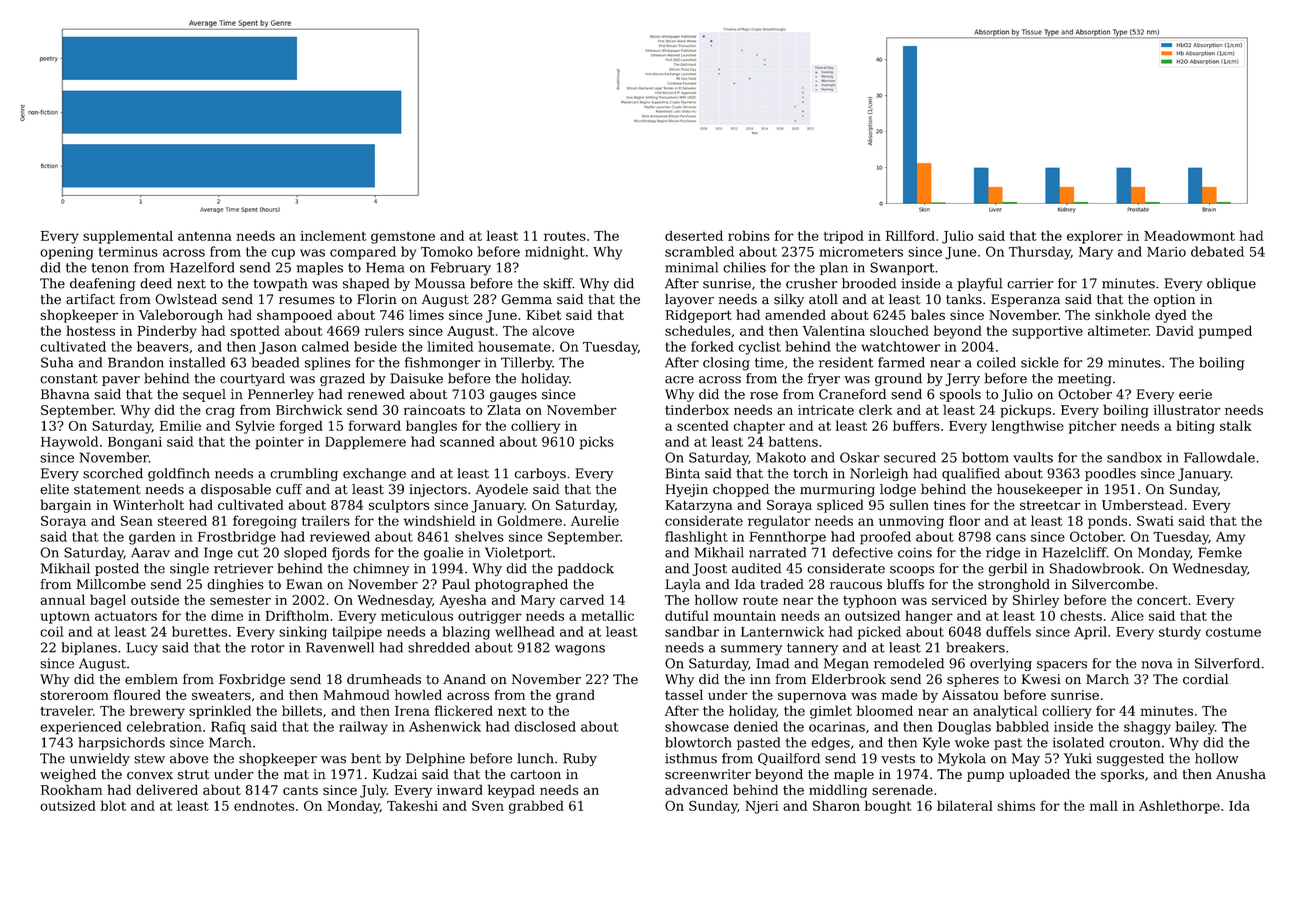  Describe the element at coordinates (460, 789) in the screenshot. I see `inward` at that location.
